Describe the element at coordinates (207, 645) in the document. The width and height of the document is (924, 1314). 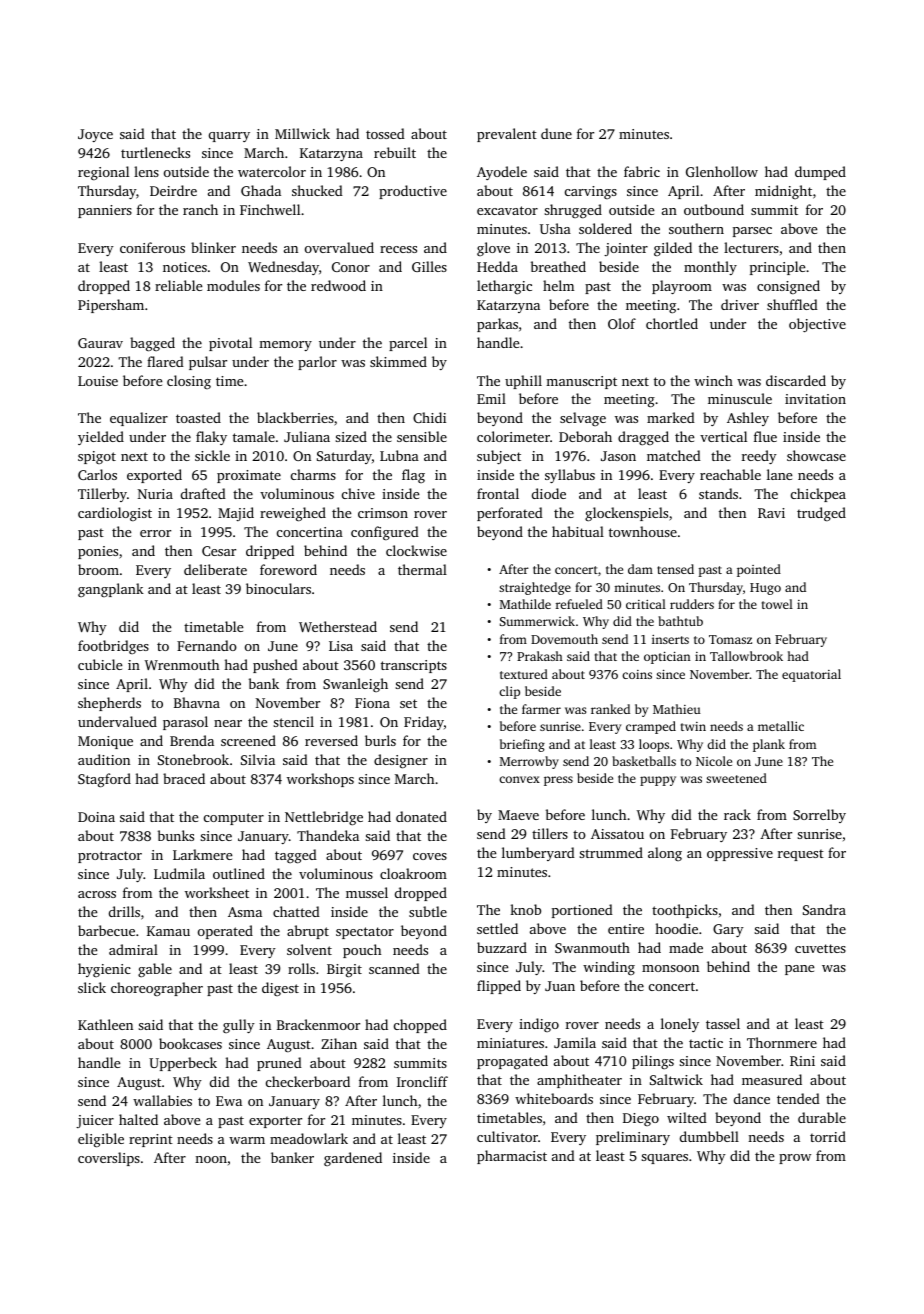
I see `Fernando` at that location.
